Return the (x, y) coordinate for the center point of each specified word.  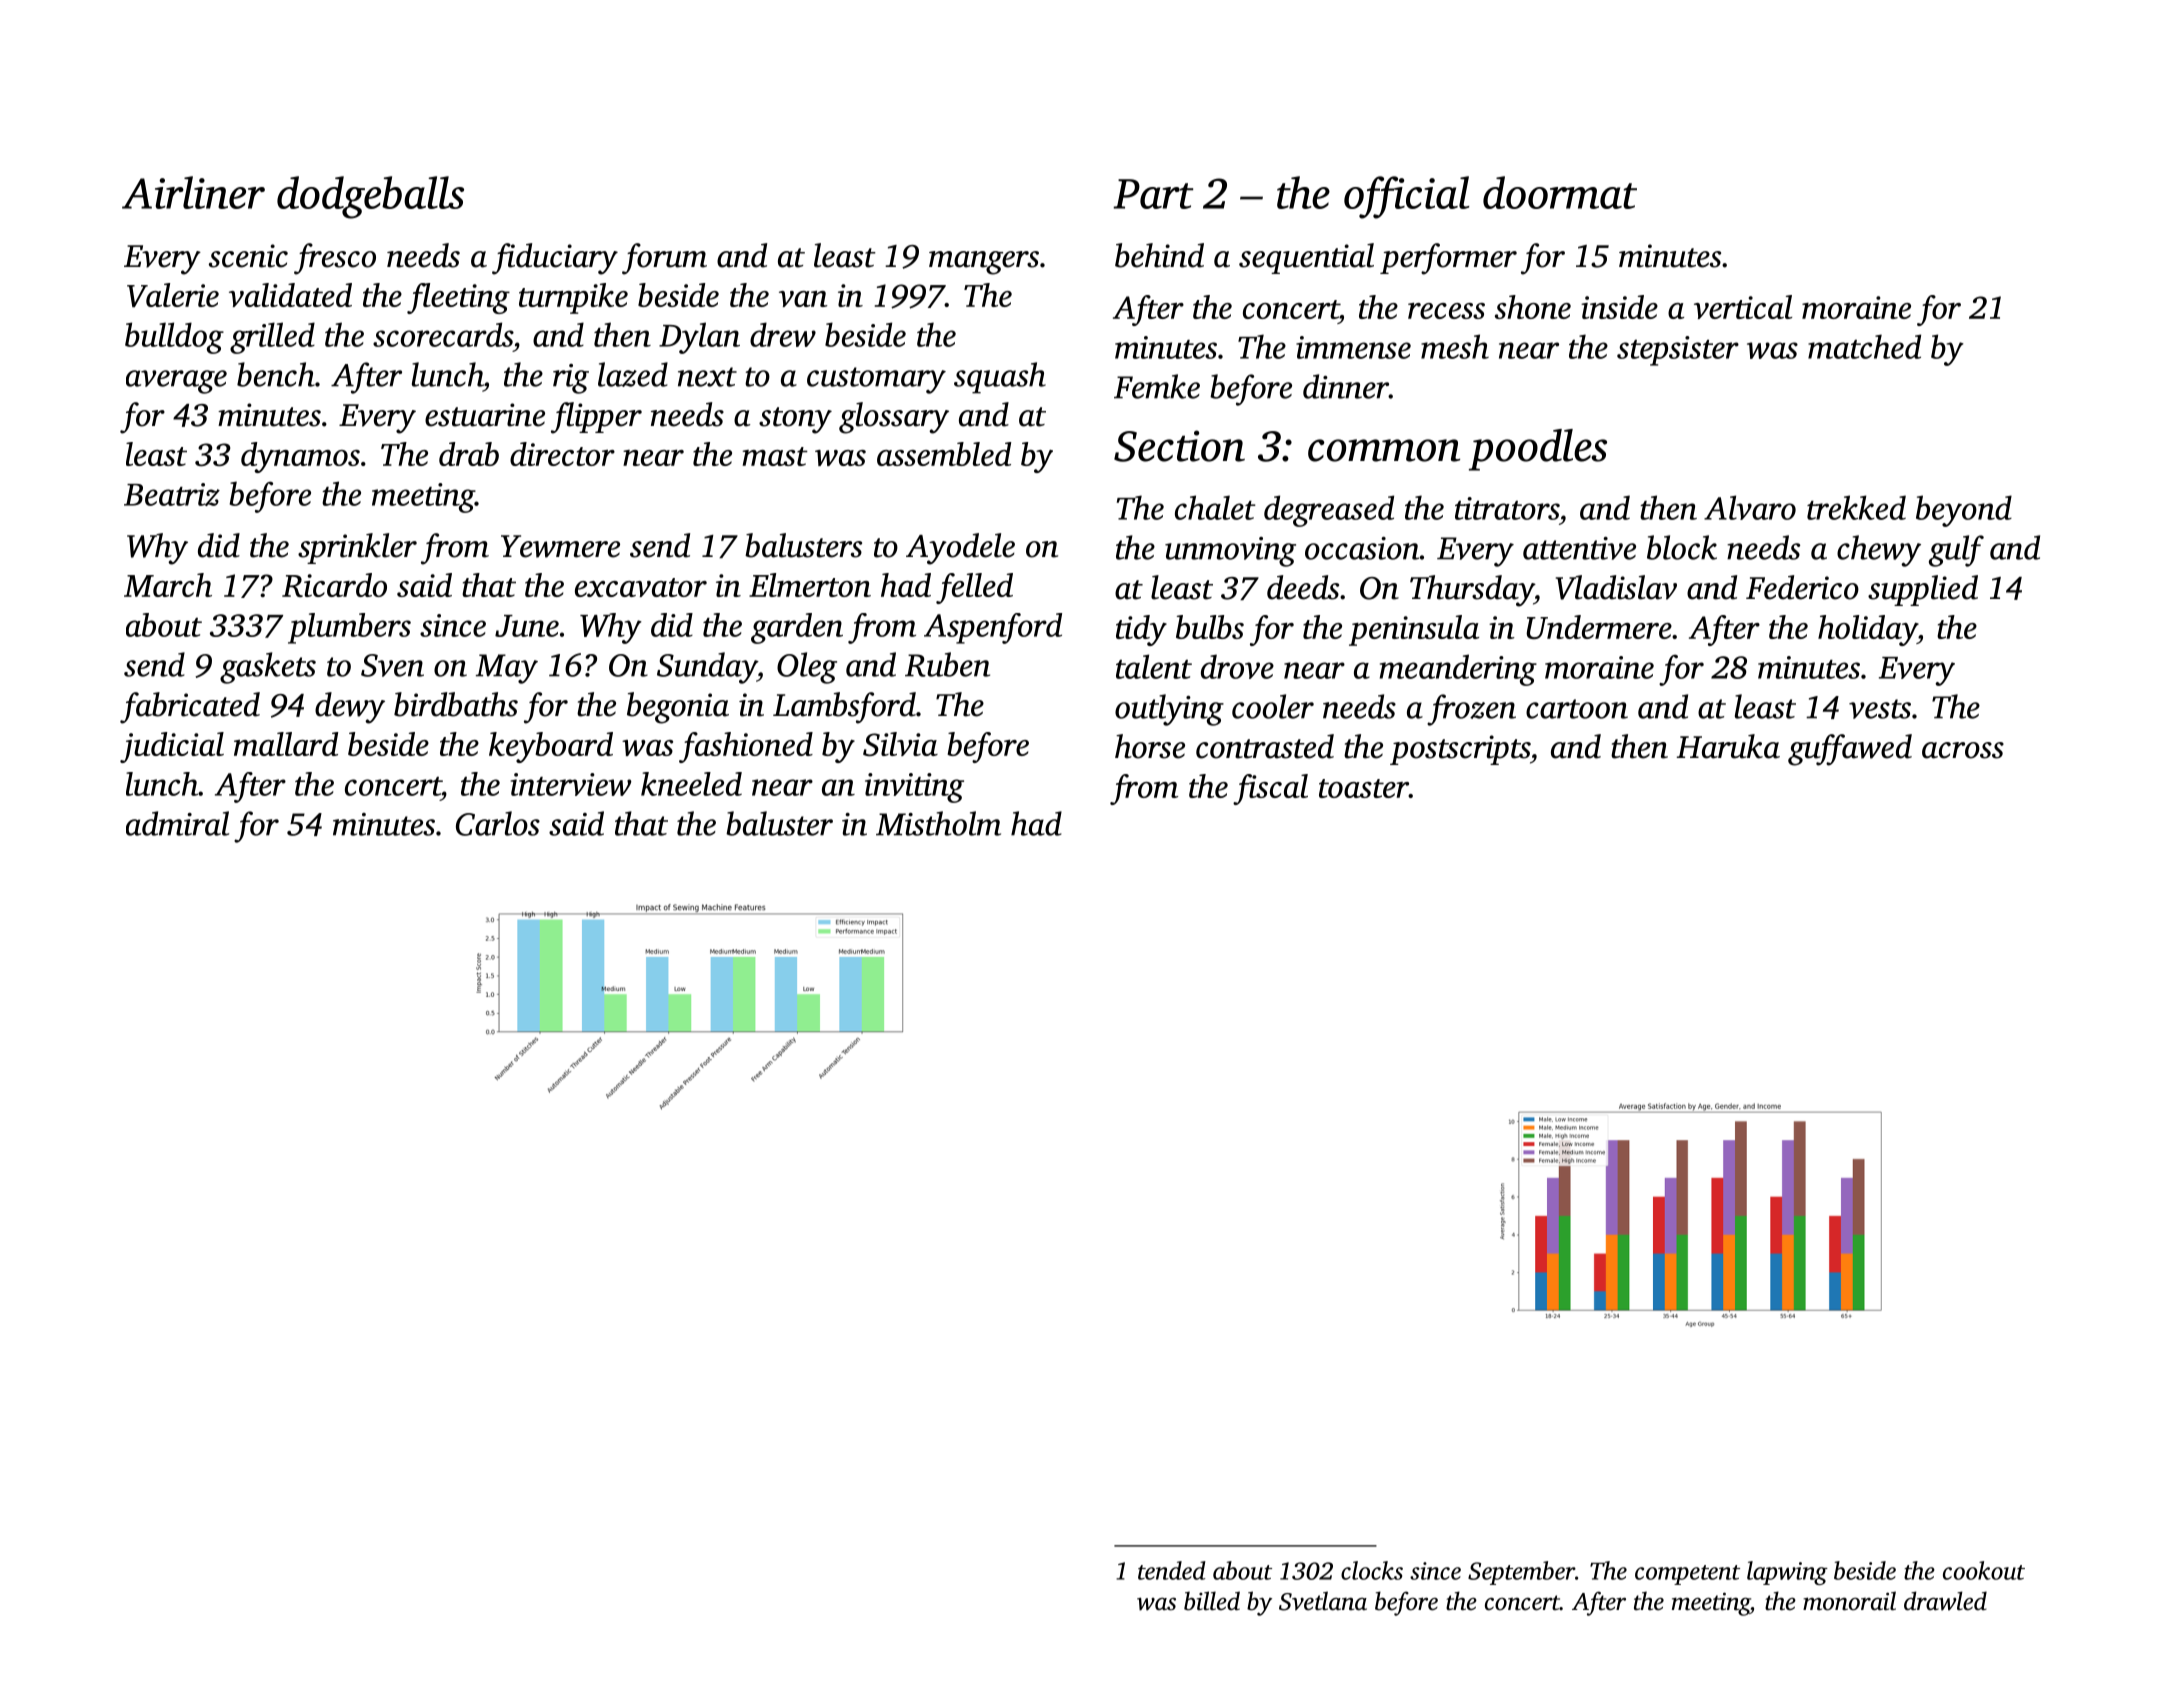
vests (1880, 709)
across (1963, 750)
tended (1172, 1570)
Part (1153, 194)
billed (1212, 1601)
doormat (1560, 192)
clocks (1372, 1570)
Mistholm (938, 823)
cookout (1984, 1570)
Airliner (193, 192)
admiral (177, 823)
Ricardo (334, 585)
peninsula (1414, 630)
